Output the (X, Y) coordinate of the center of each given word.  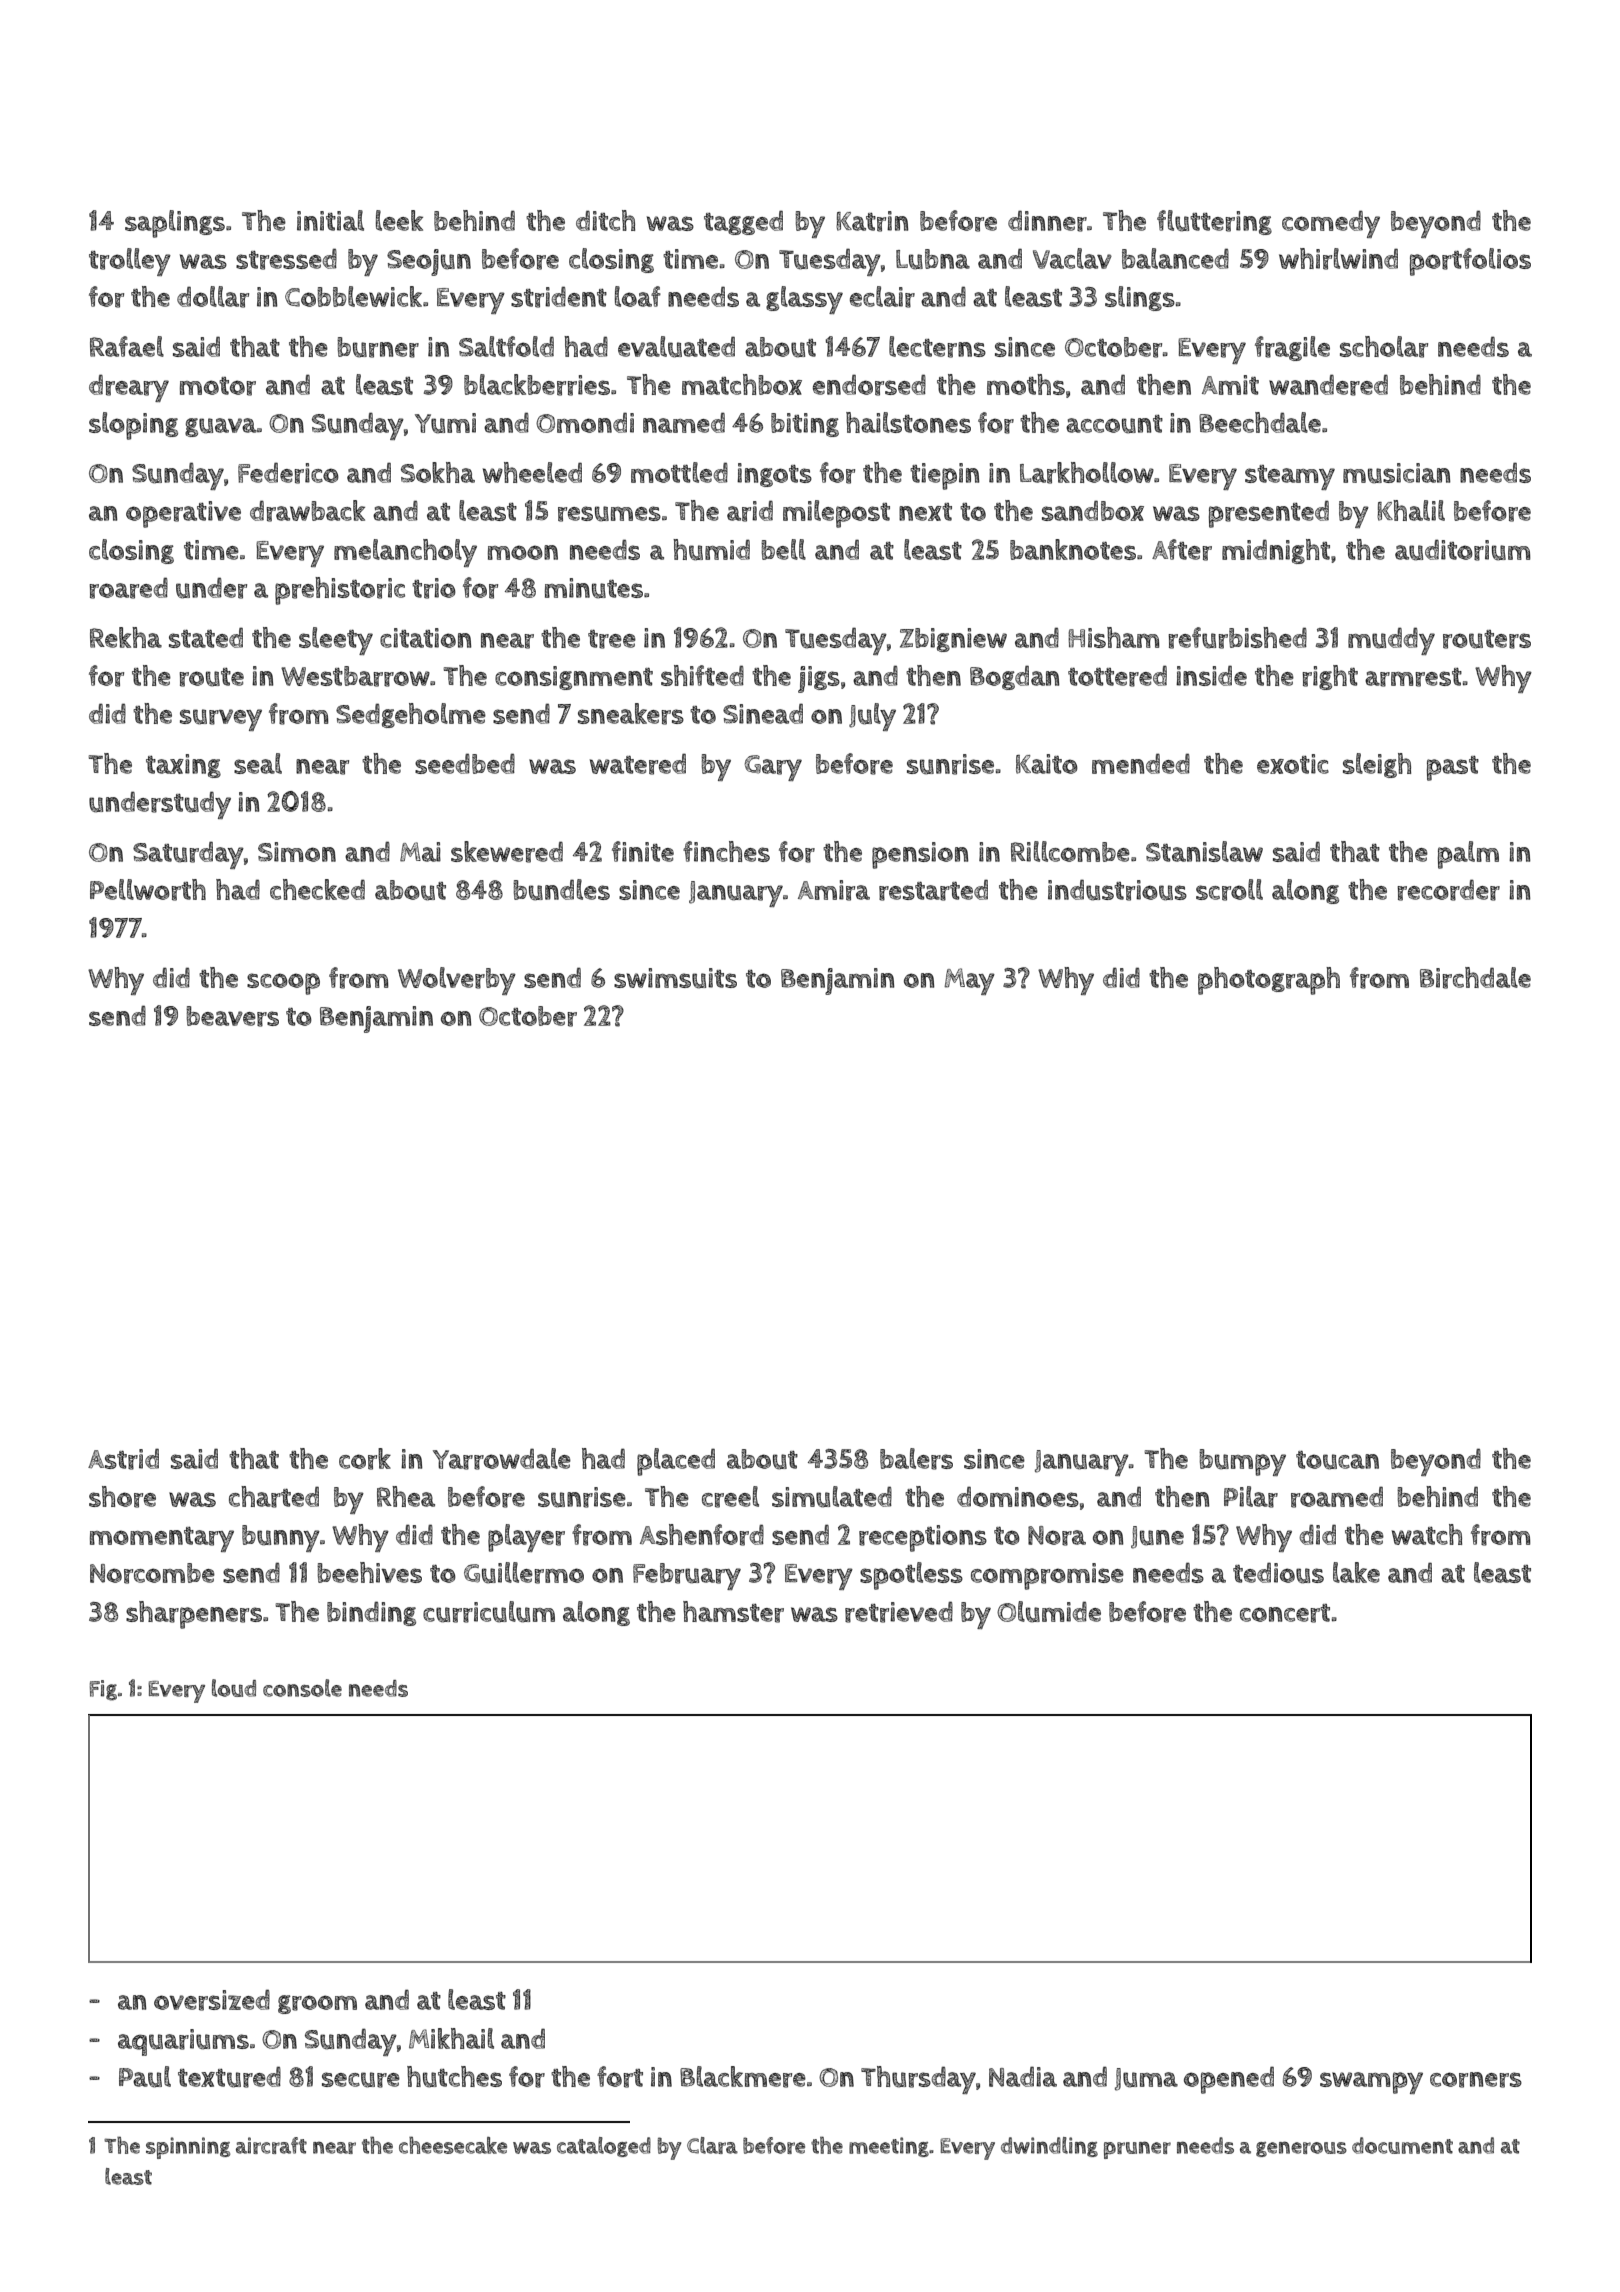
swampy (1371, 2083)
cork (365, 1459)
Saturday (188, 855)
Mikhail (451, 2038)
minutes (594, 588)
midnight (1276, 551)
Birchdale (1475, 978)
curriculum (489, 1612)
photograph (1269, 981)
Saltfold (506, 346)
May (969, 981)
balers (916, 1459)
